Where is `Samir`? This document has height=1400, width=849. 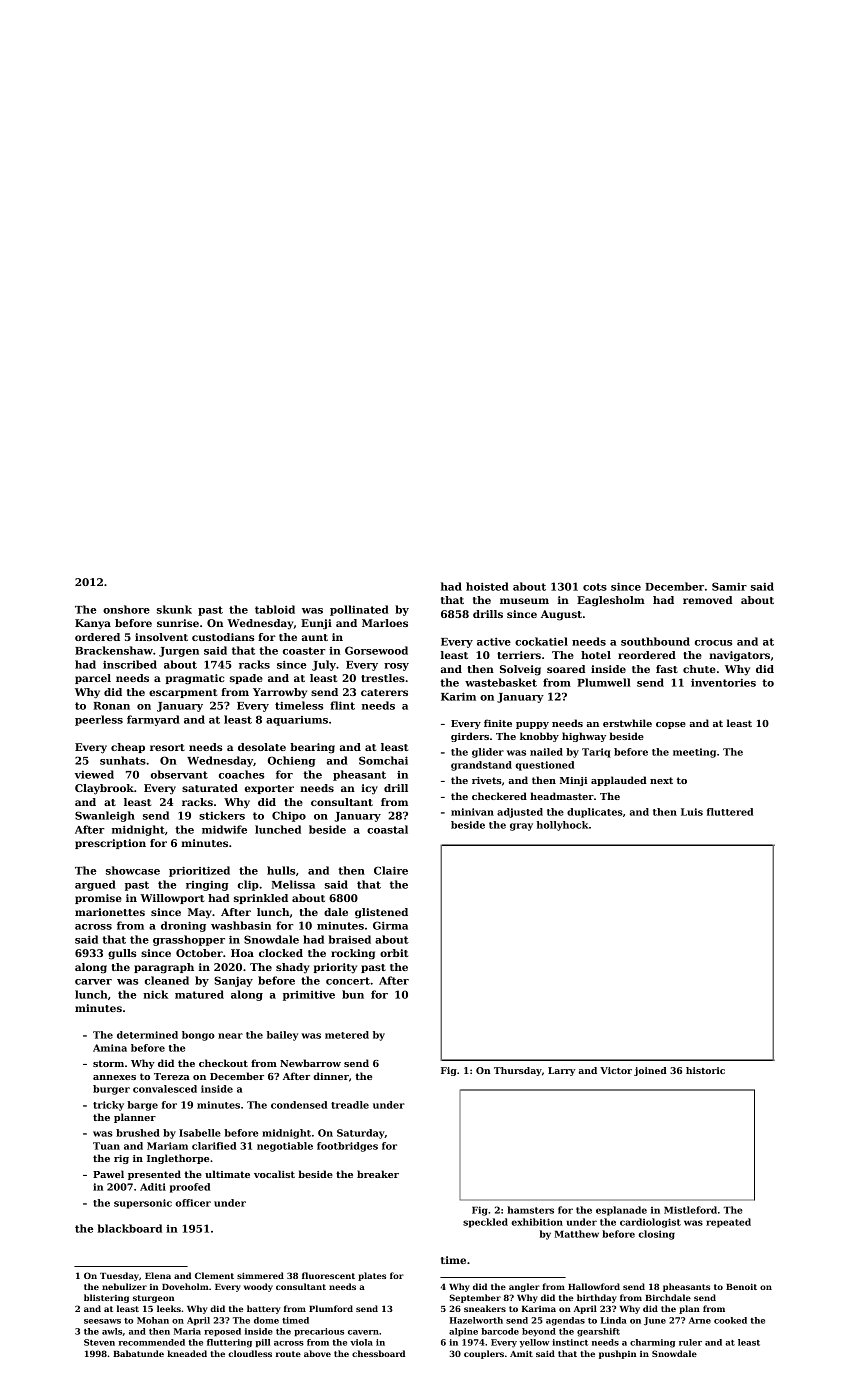
Samir is located at coordinates (729, 586).
